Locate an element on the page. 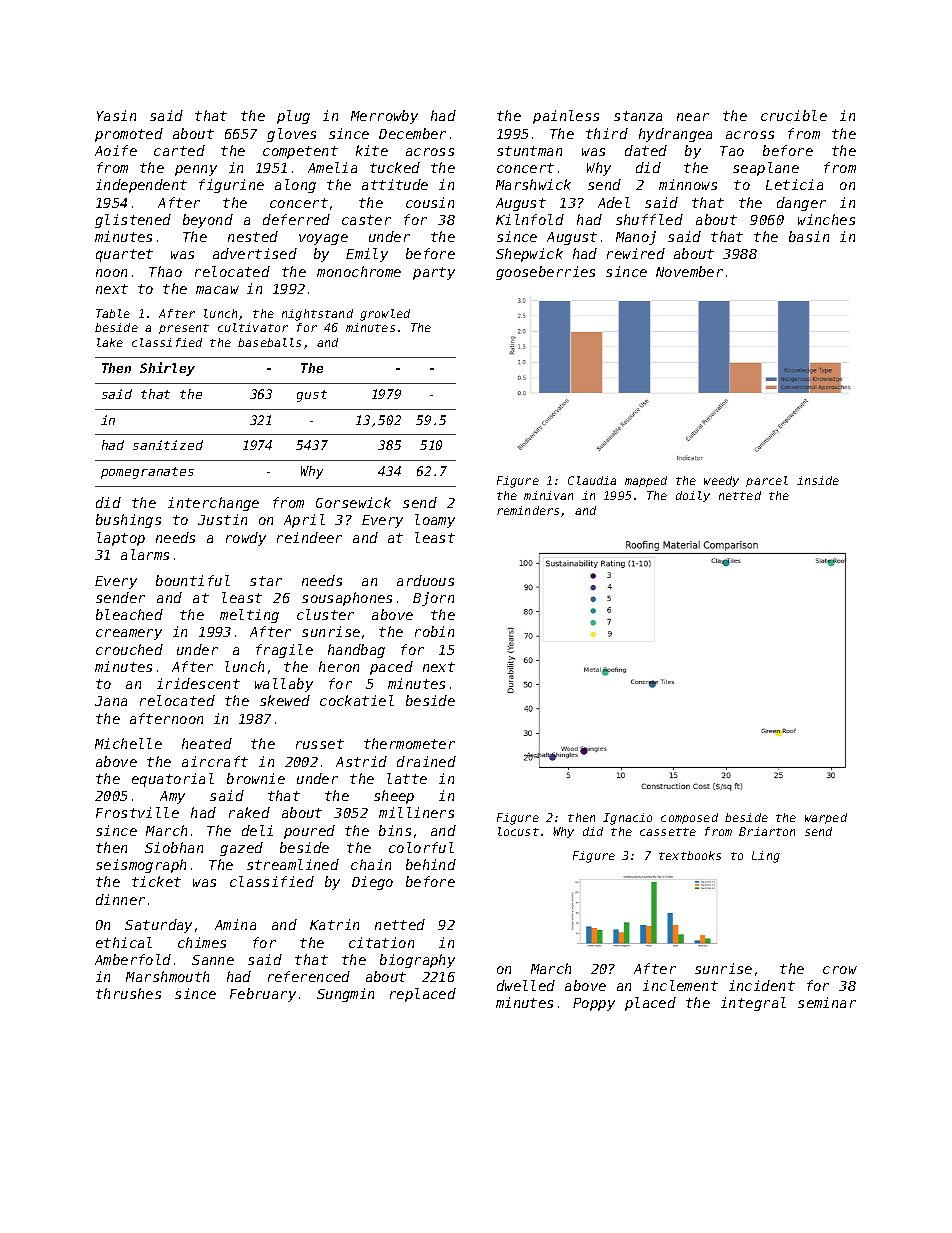  bushings is located at coordinates (128, 521).
